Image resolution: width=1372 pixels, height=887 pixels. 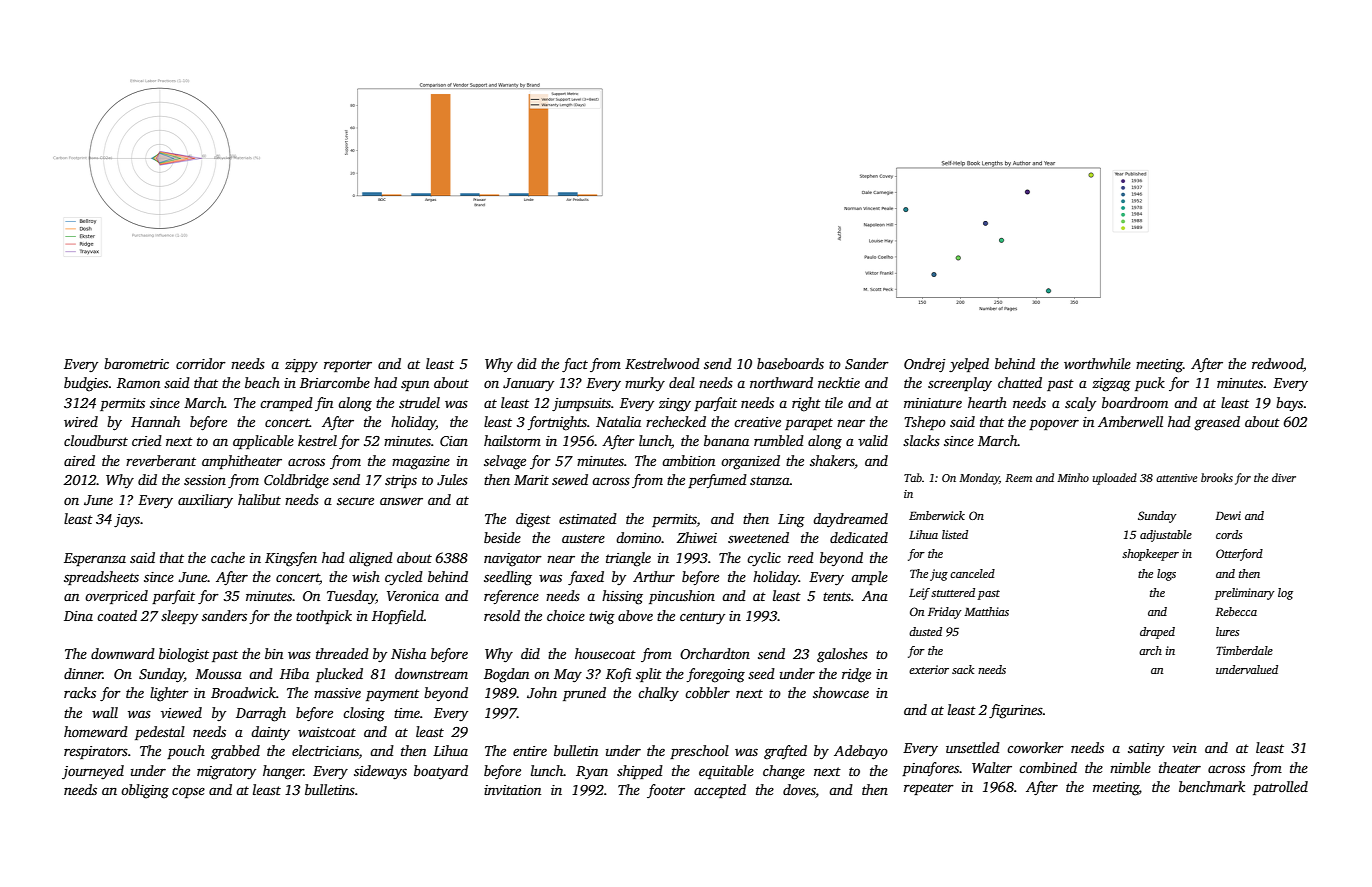 I want to click on faxed, so click(x=586, y=578).
